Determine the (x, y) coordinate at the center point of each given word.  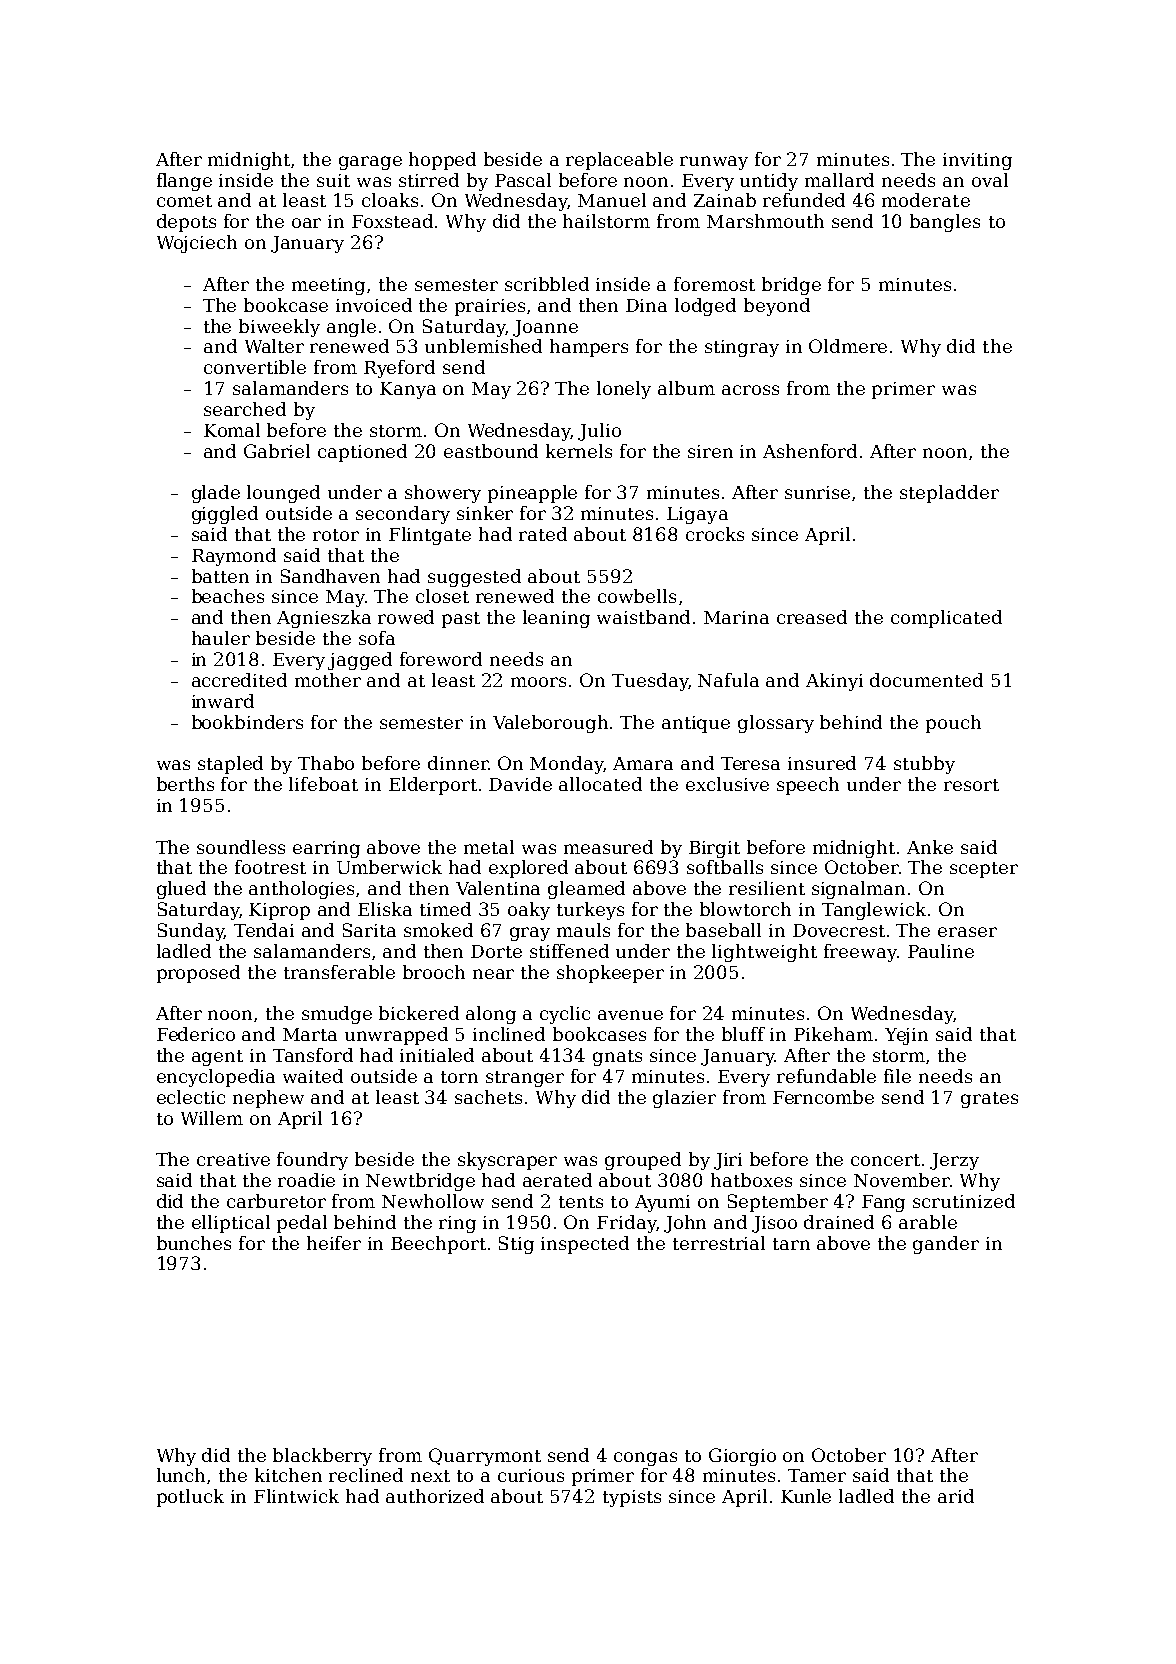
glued (181, 890)
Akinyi (834, 682)
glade (216, 494)
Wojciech (197, 244)
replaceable (619, 161)
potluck (190, 1498)
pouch (953, 724)
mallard (839, 180)
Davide (520, 784)
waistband (643, 617)
